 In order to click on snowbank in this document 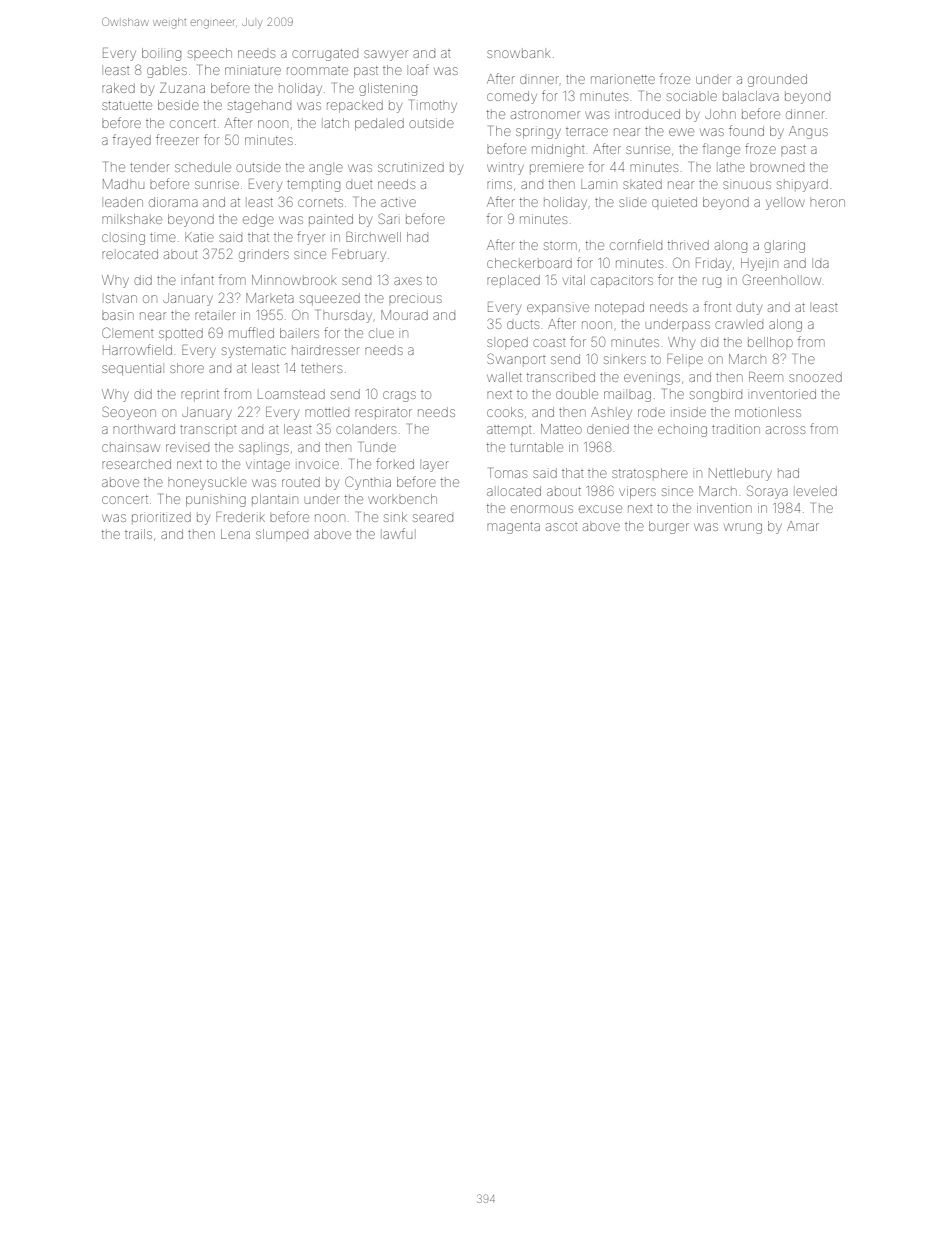, I will do `click(519, 54)`.
